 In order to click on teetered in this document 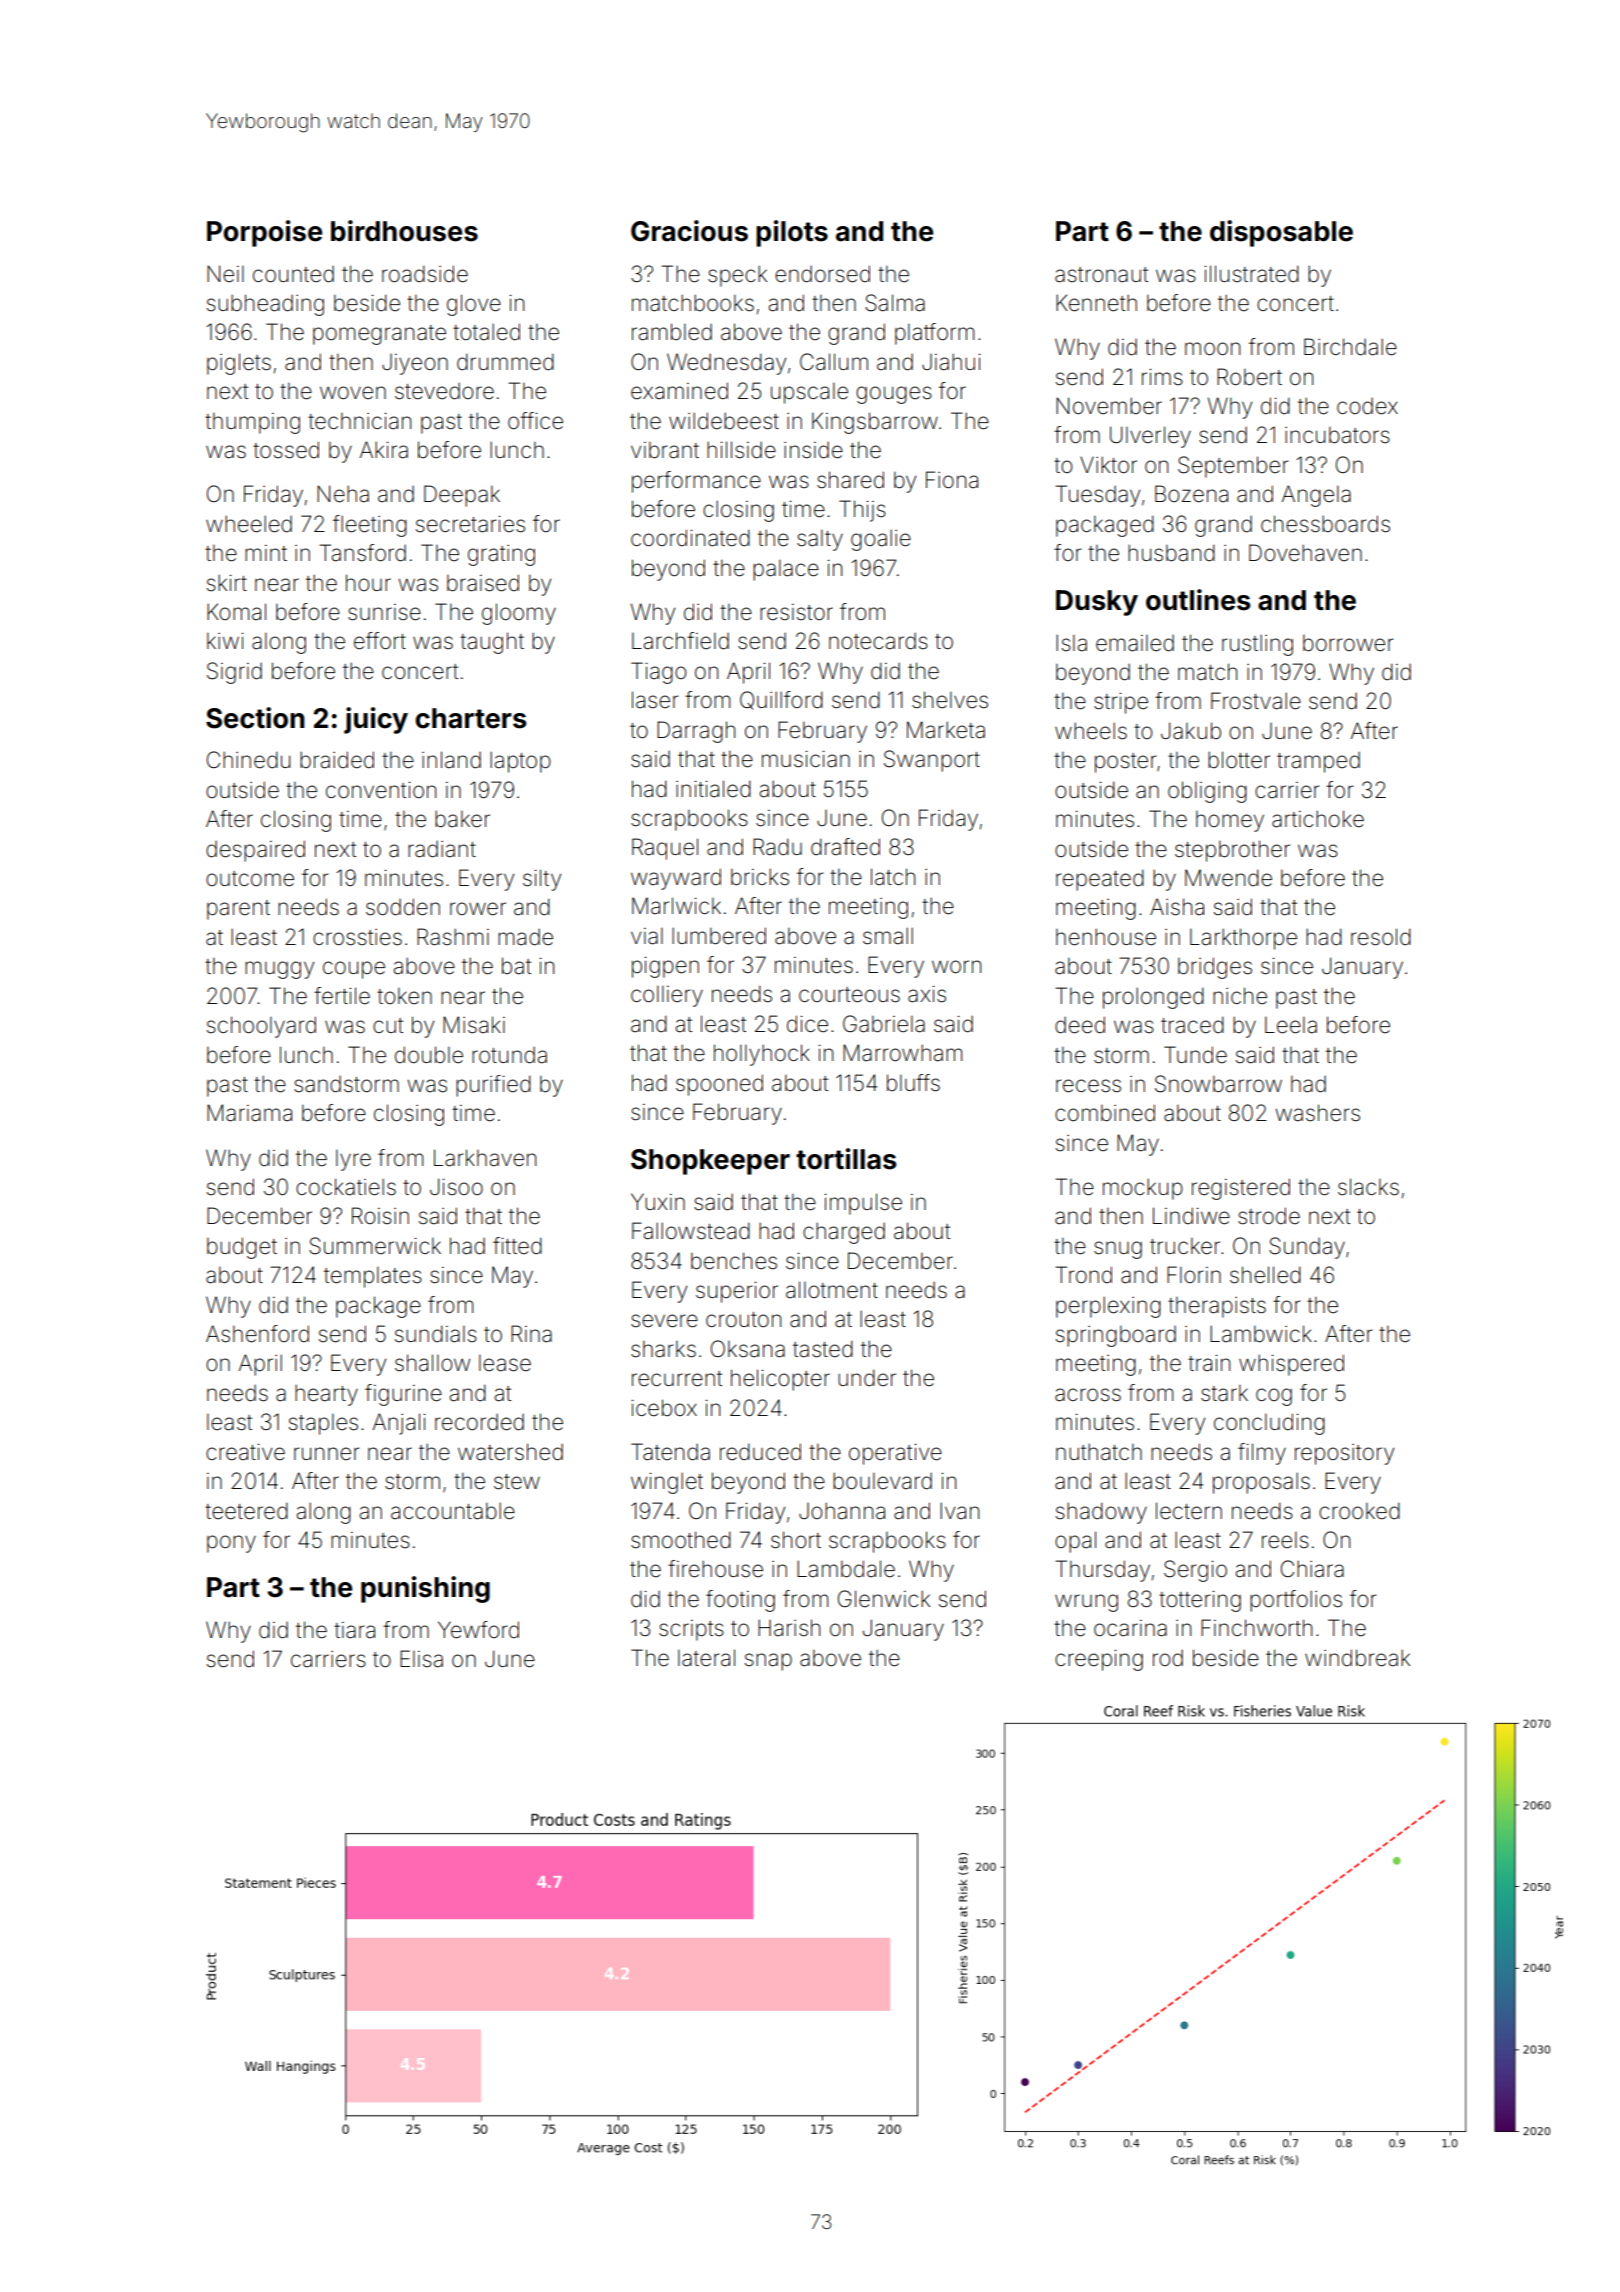, I will do `click(246, 1511)`.
